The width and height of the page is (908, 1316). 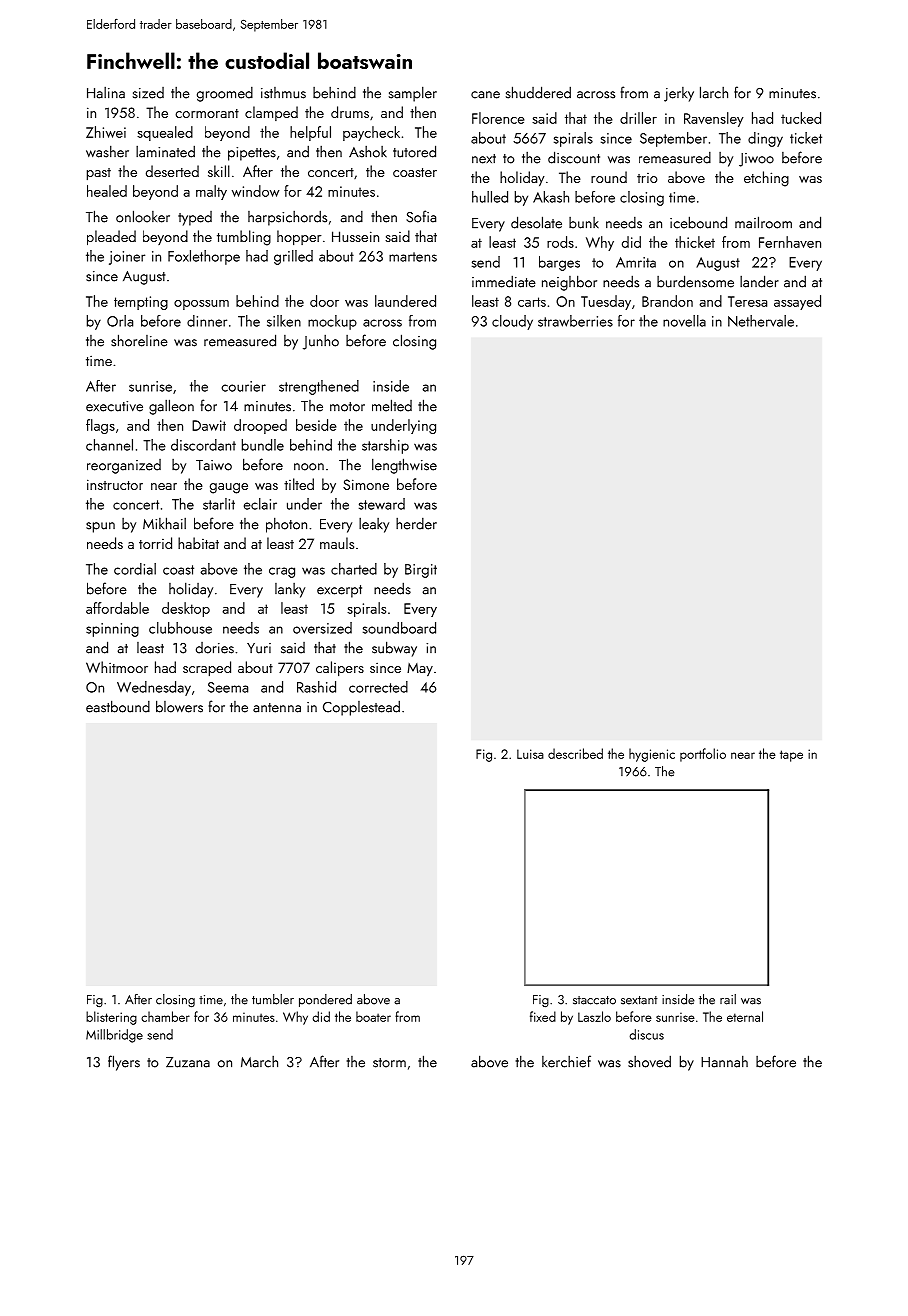 What do you see at coordinates (724, 1061) in the page?
I see `Hannah` at bounding box center [724, 1061].
